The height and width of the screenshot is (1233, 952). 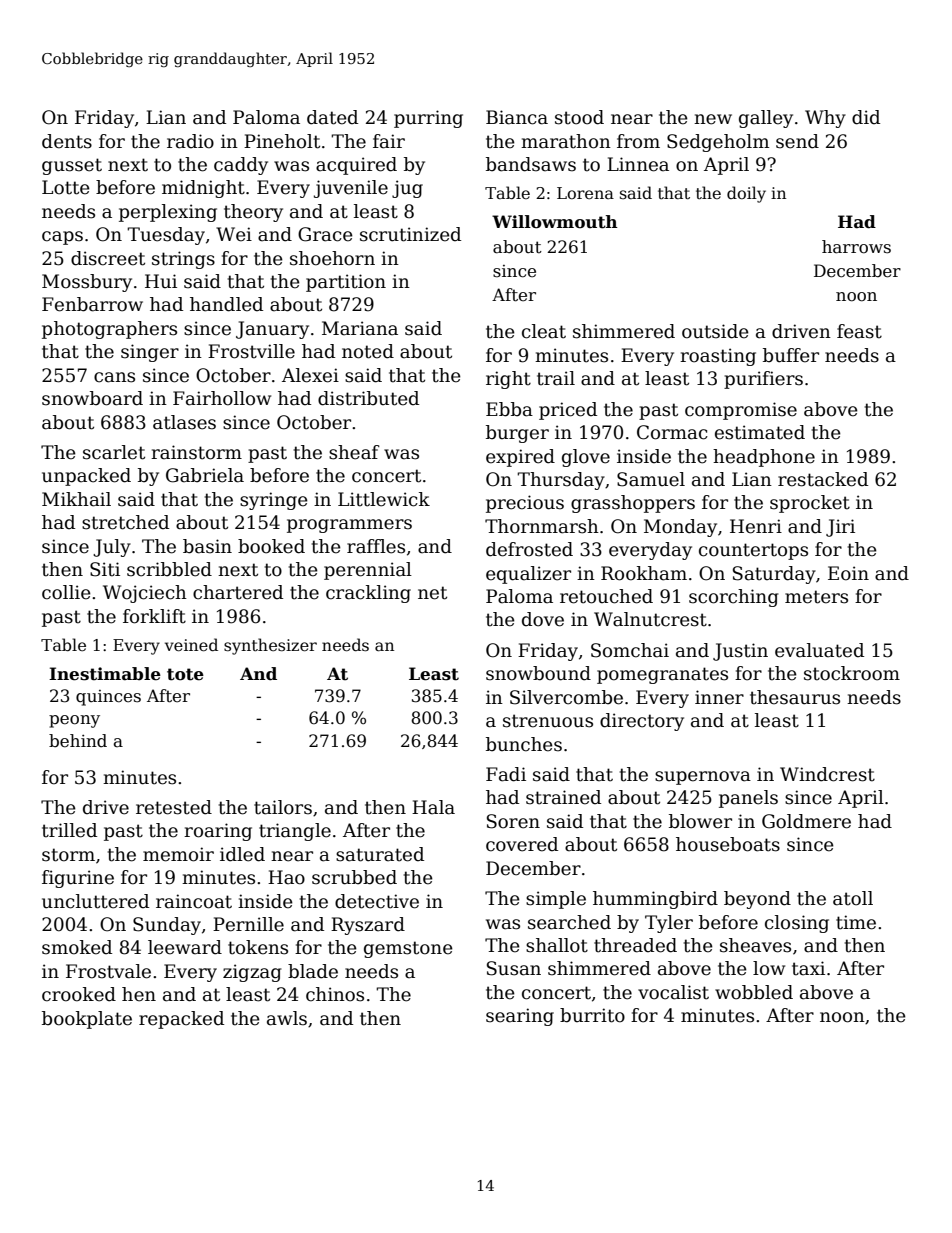 I want to click on burrito, so click(x=592, y=1015).
